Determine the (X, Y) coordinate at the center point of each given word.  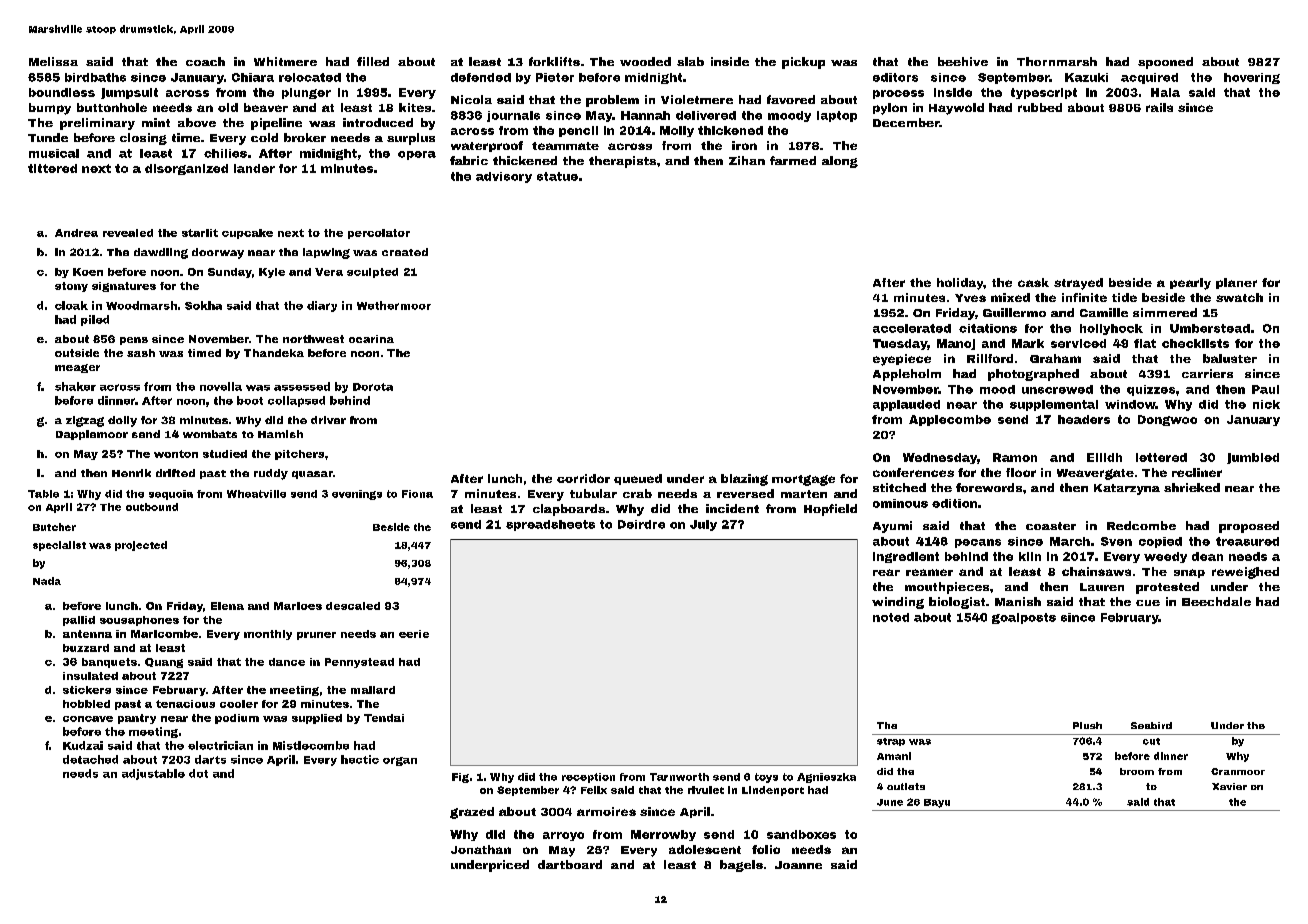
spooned (1165, 63)
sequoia (171, 495)
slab (690, 61)
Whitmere (285, 61)
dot (198, 773)
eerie (414, 634)
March (1070, 541)
